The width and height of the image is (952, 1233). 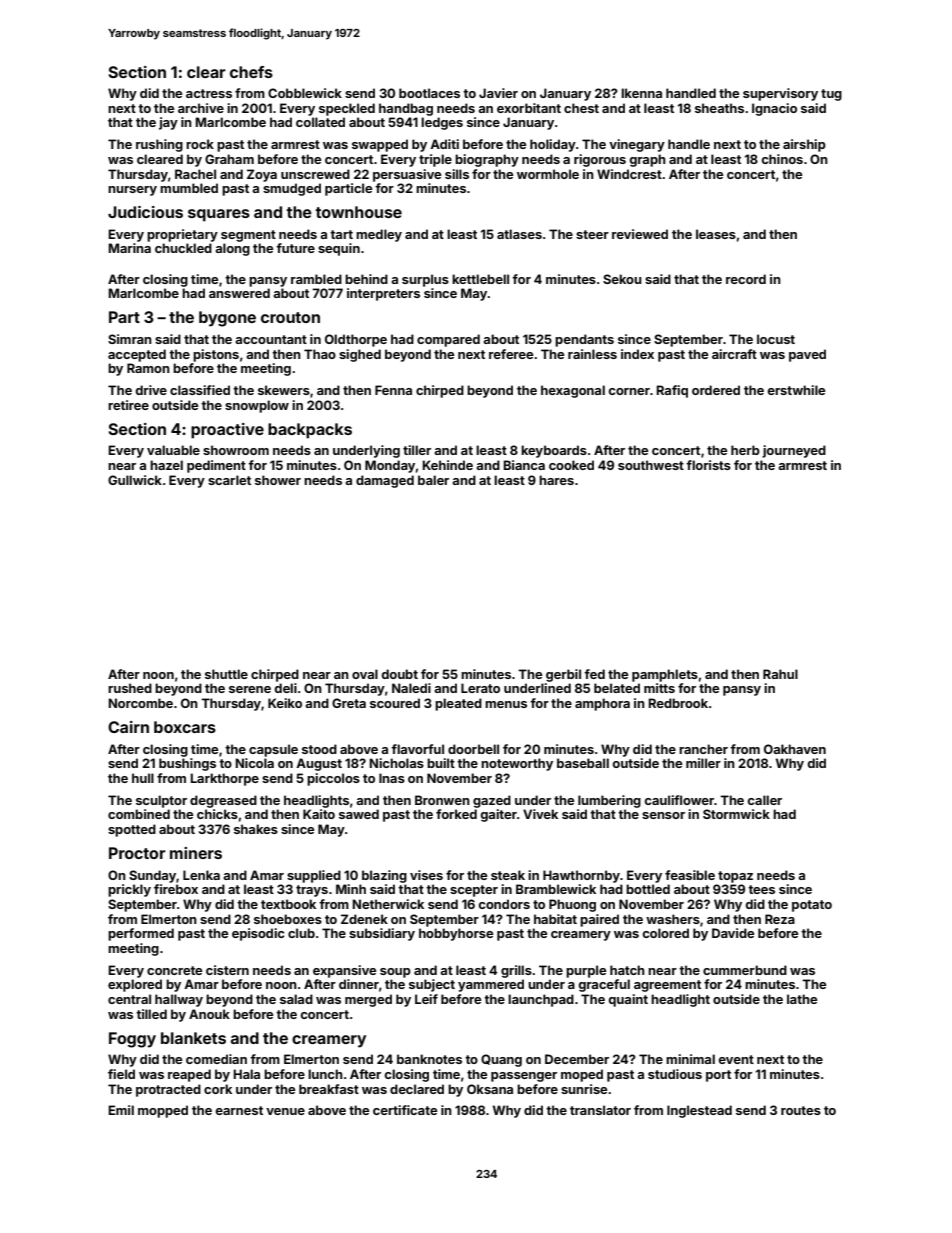 What do you see at coordinates (229, 480) in the image?
I see `scarlet` at bounding box center [229, 480].
